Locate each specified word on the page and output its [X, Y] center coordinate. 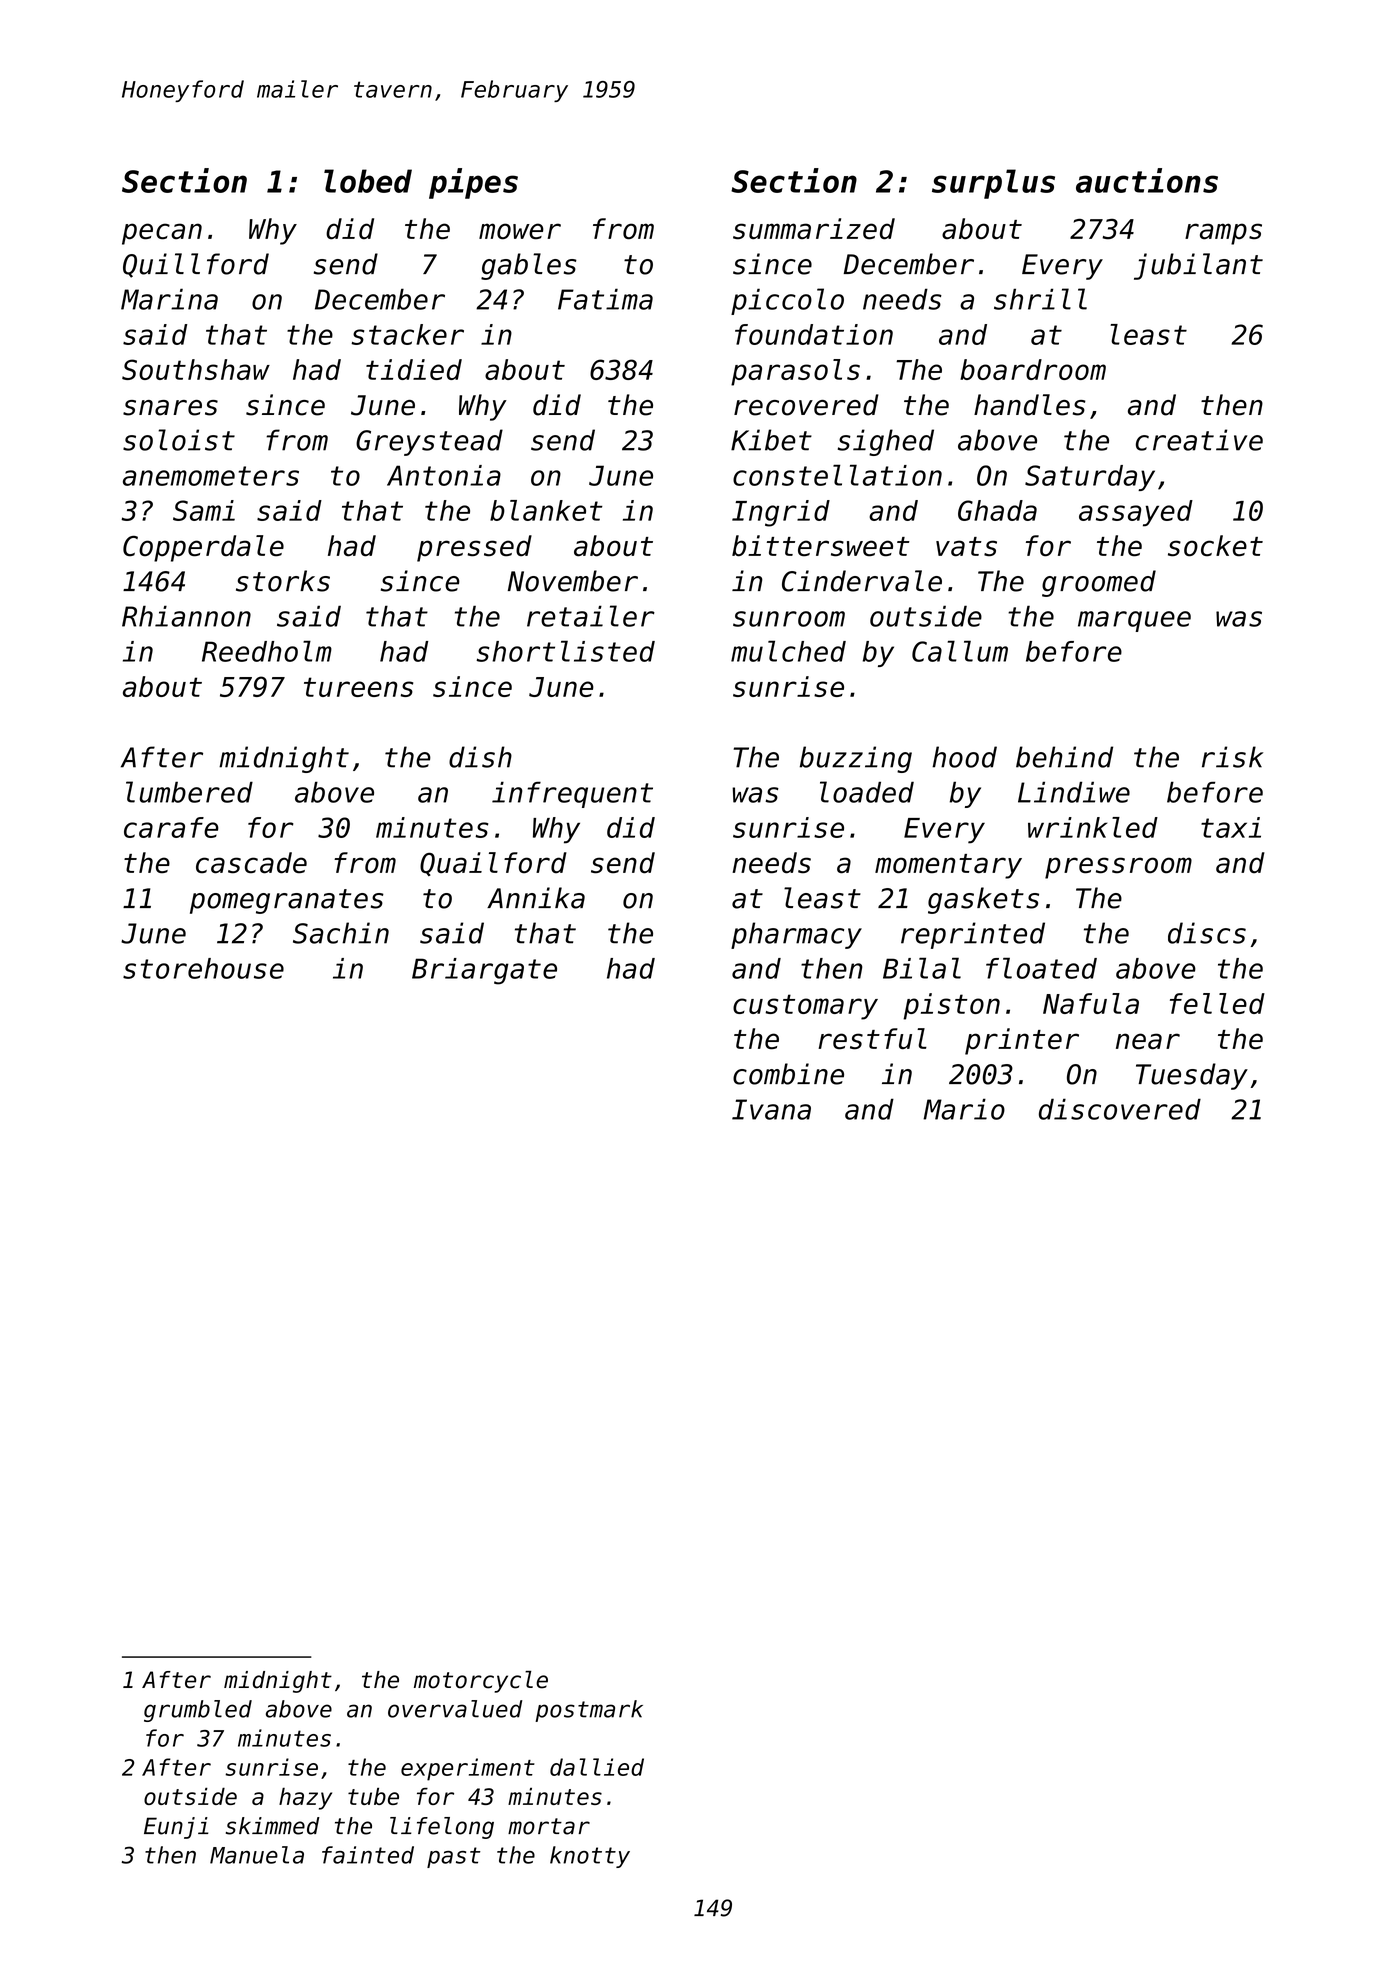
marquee [1134, 621]
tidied [414, 369]
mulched [788, 651]
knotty [590, 1857]
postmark [589, 1711]
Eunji [176, 1828]
